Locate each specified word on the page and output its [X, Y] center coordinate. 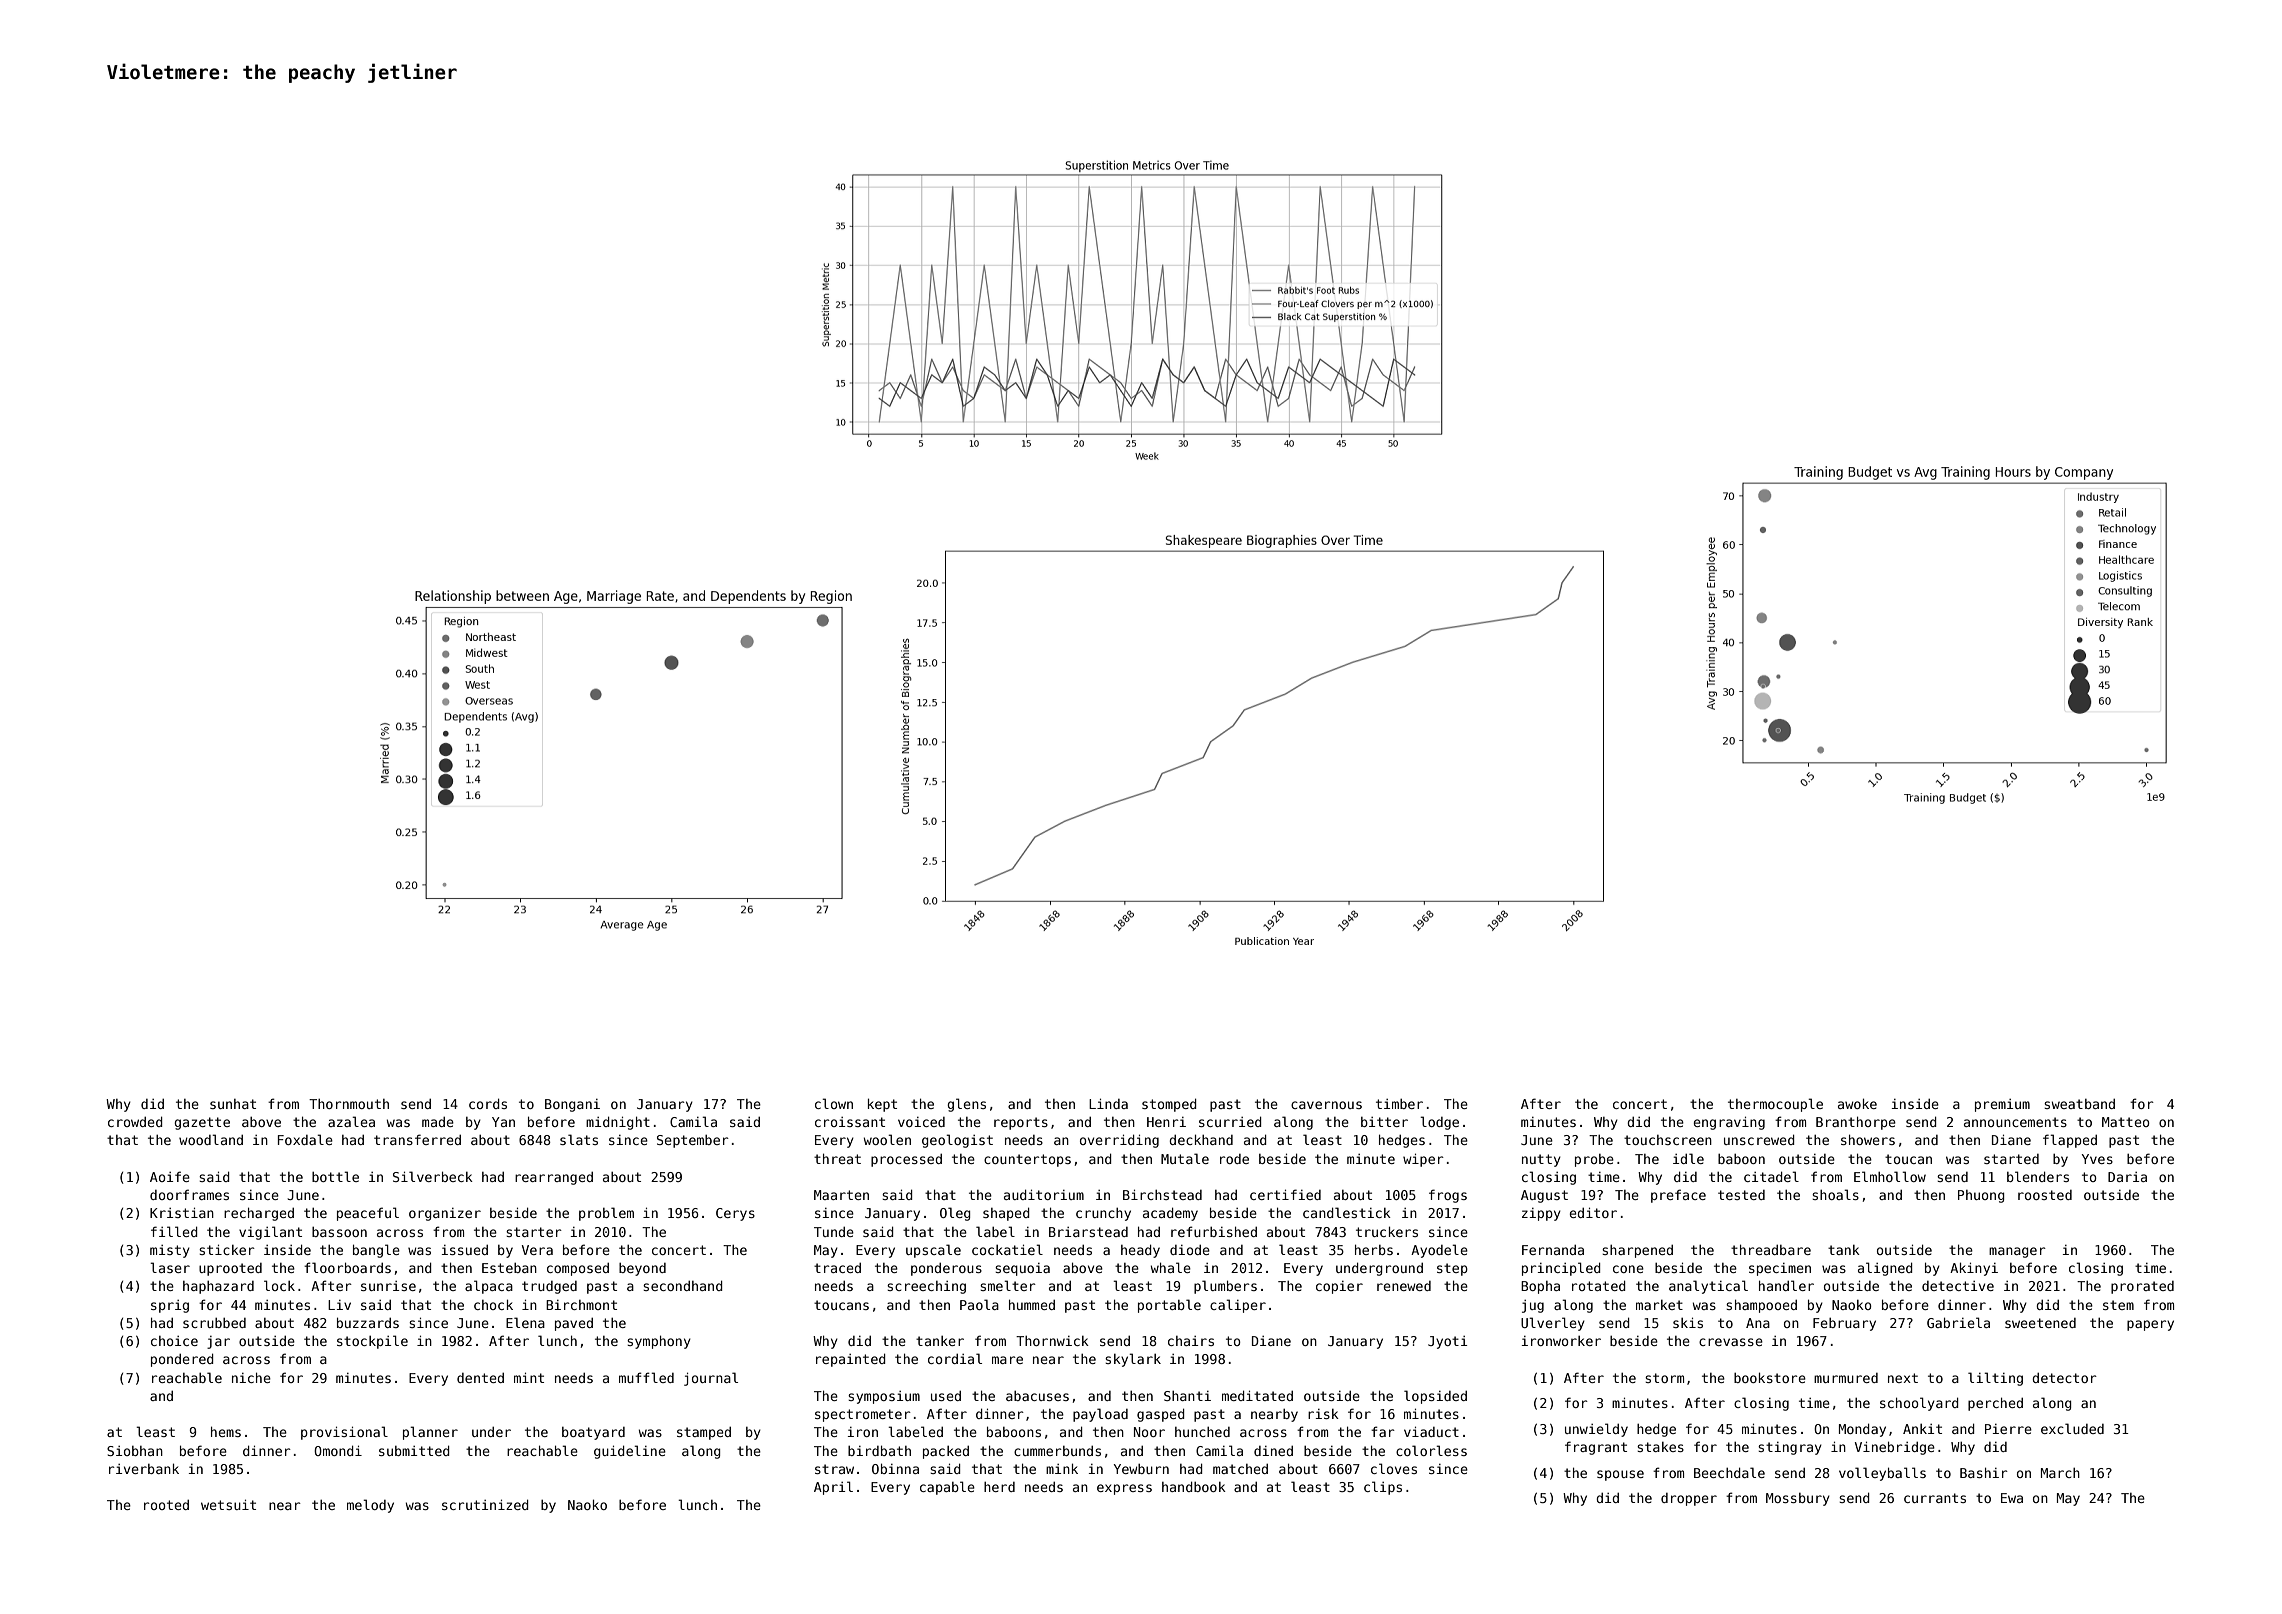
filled [174, 1231]
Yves [2097, 1159]
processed [906, 1160]
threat [837, 1158]
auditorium [1044, 1194]
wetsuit [228, 1504]
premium [2002, 1105]
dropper [1689, 1499]
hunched [1202, 1432]
